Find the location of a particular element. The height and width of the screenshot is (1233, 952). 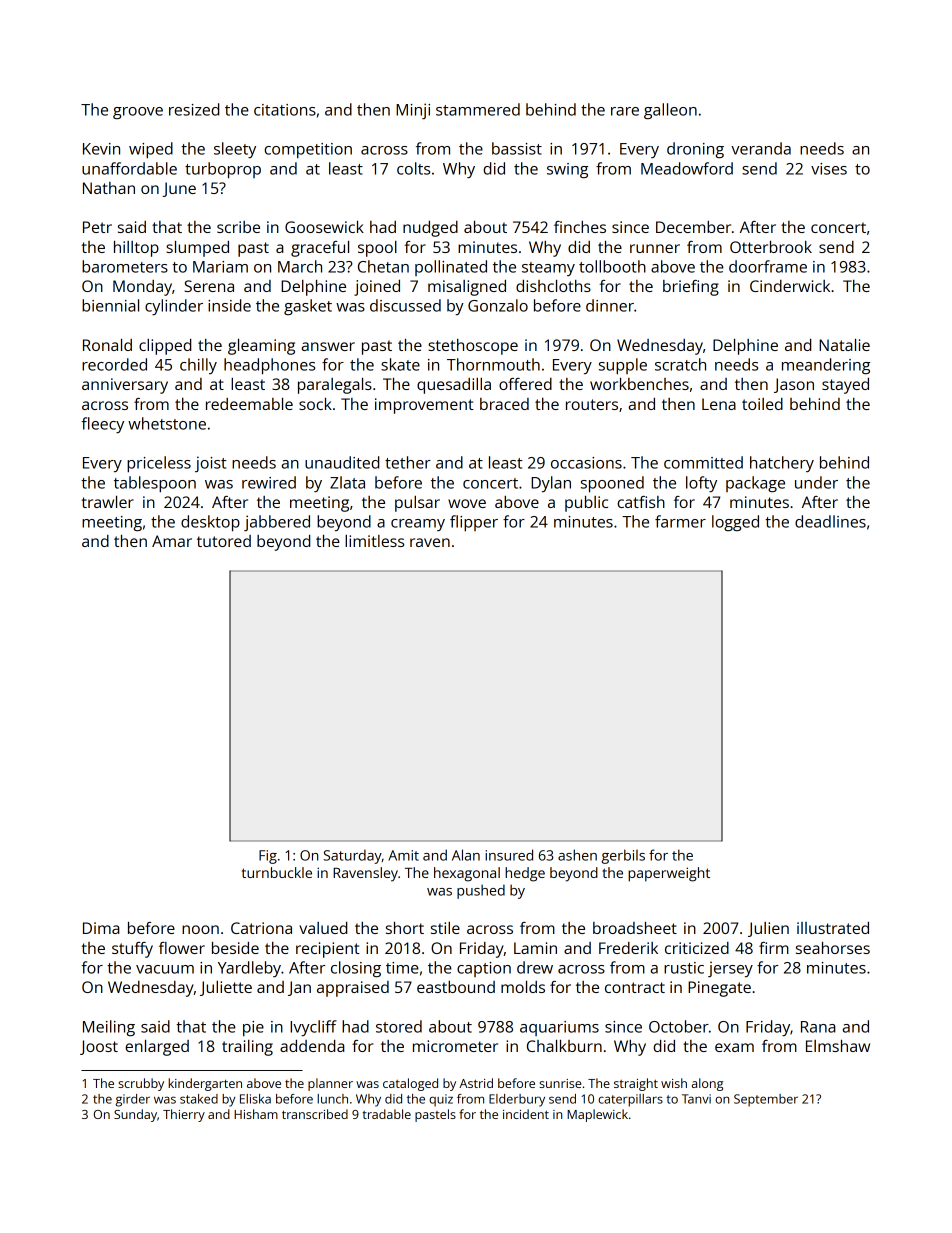

Rana is located at coordinates (818, 1027).
